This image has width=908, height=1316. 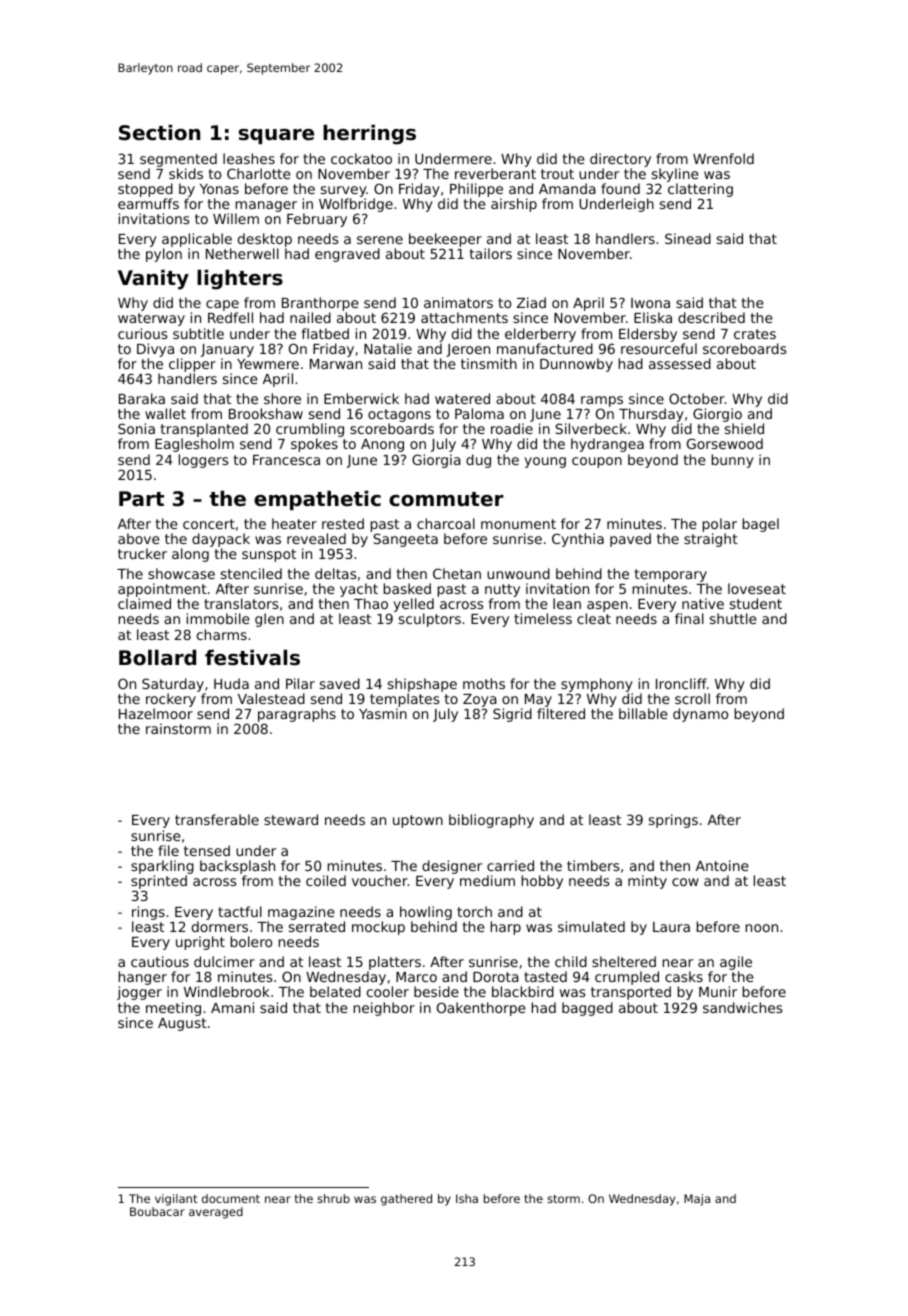 I want to click on shrub, so click(x=333, y=1198).
